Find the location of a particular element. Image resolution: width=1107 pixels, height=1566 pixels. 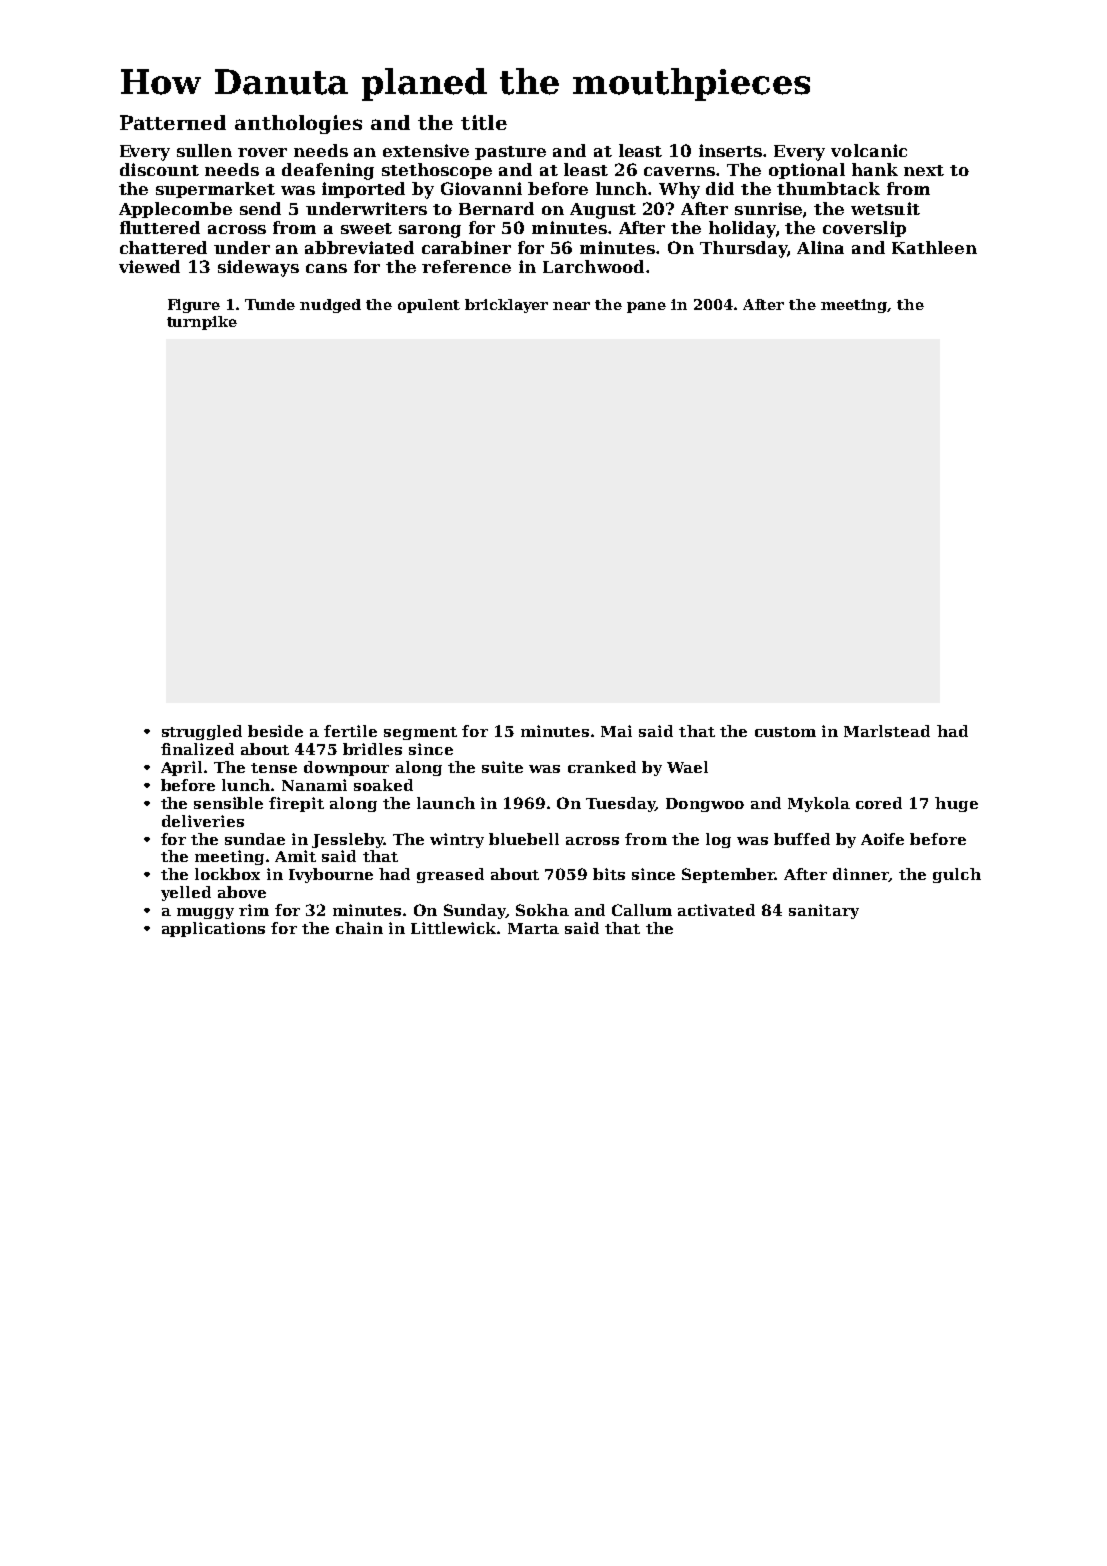

Kathleen is located at coordinates (934, 247).
